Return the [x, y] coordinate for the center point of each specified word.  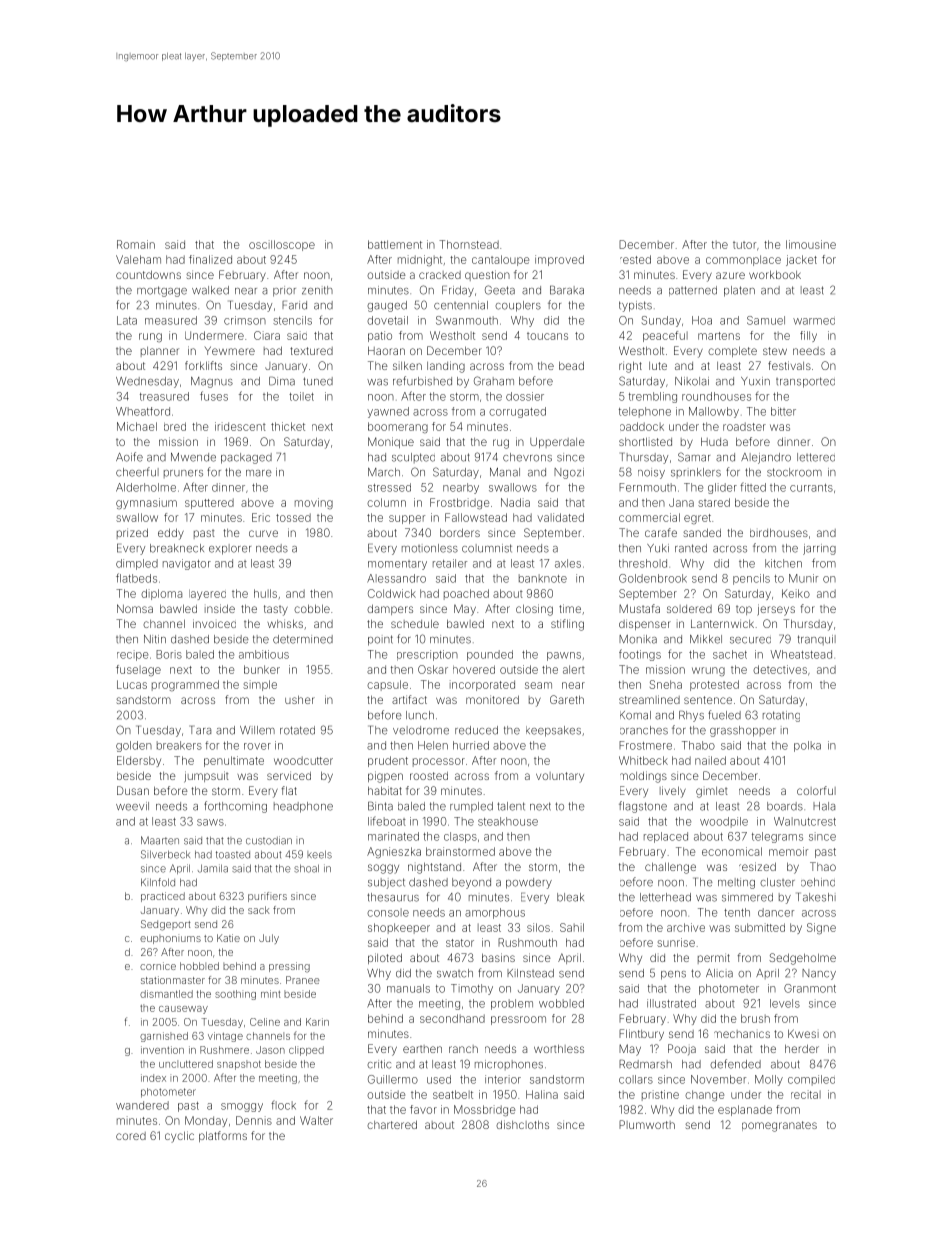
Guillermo [393, 1079]
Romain [136, 244]
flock [283, 1105]
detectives [780, 669]
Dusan [133, 790]
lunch [420, 715]
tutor [744, 245]
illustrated [671, 1003]
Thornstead [469, 244]
